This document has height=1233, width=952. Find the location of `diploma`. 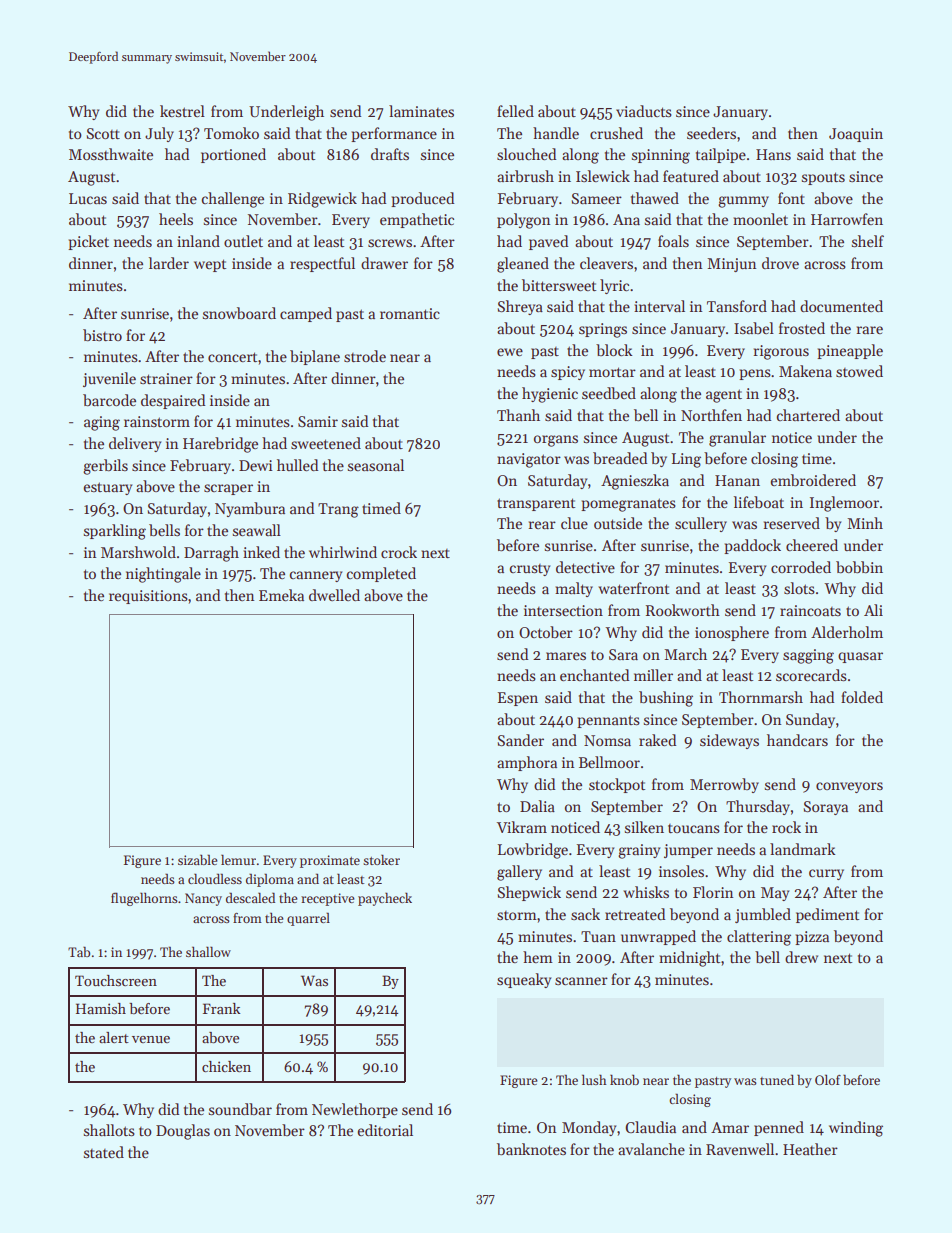

diploma is located at coordinates (270, 880).
